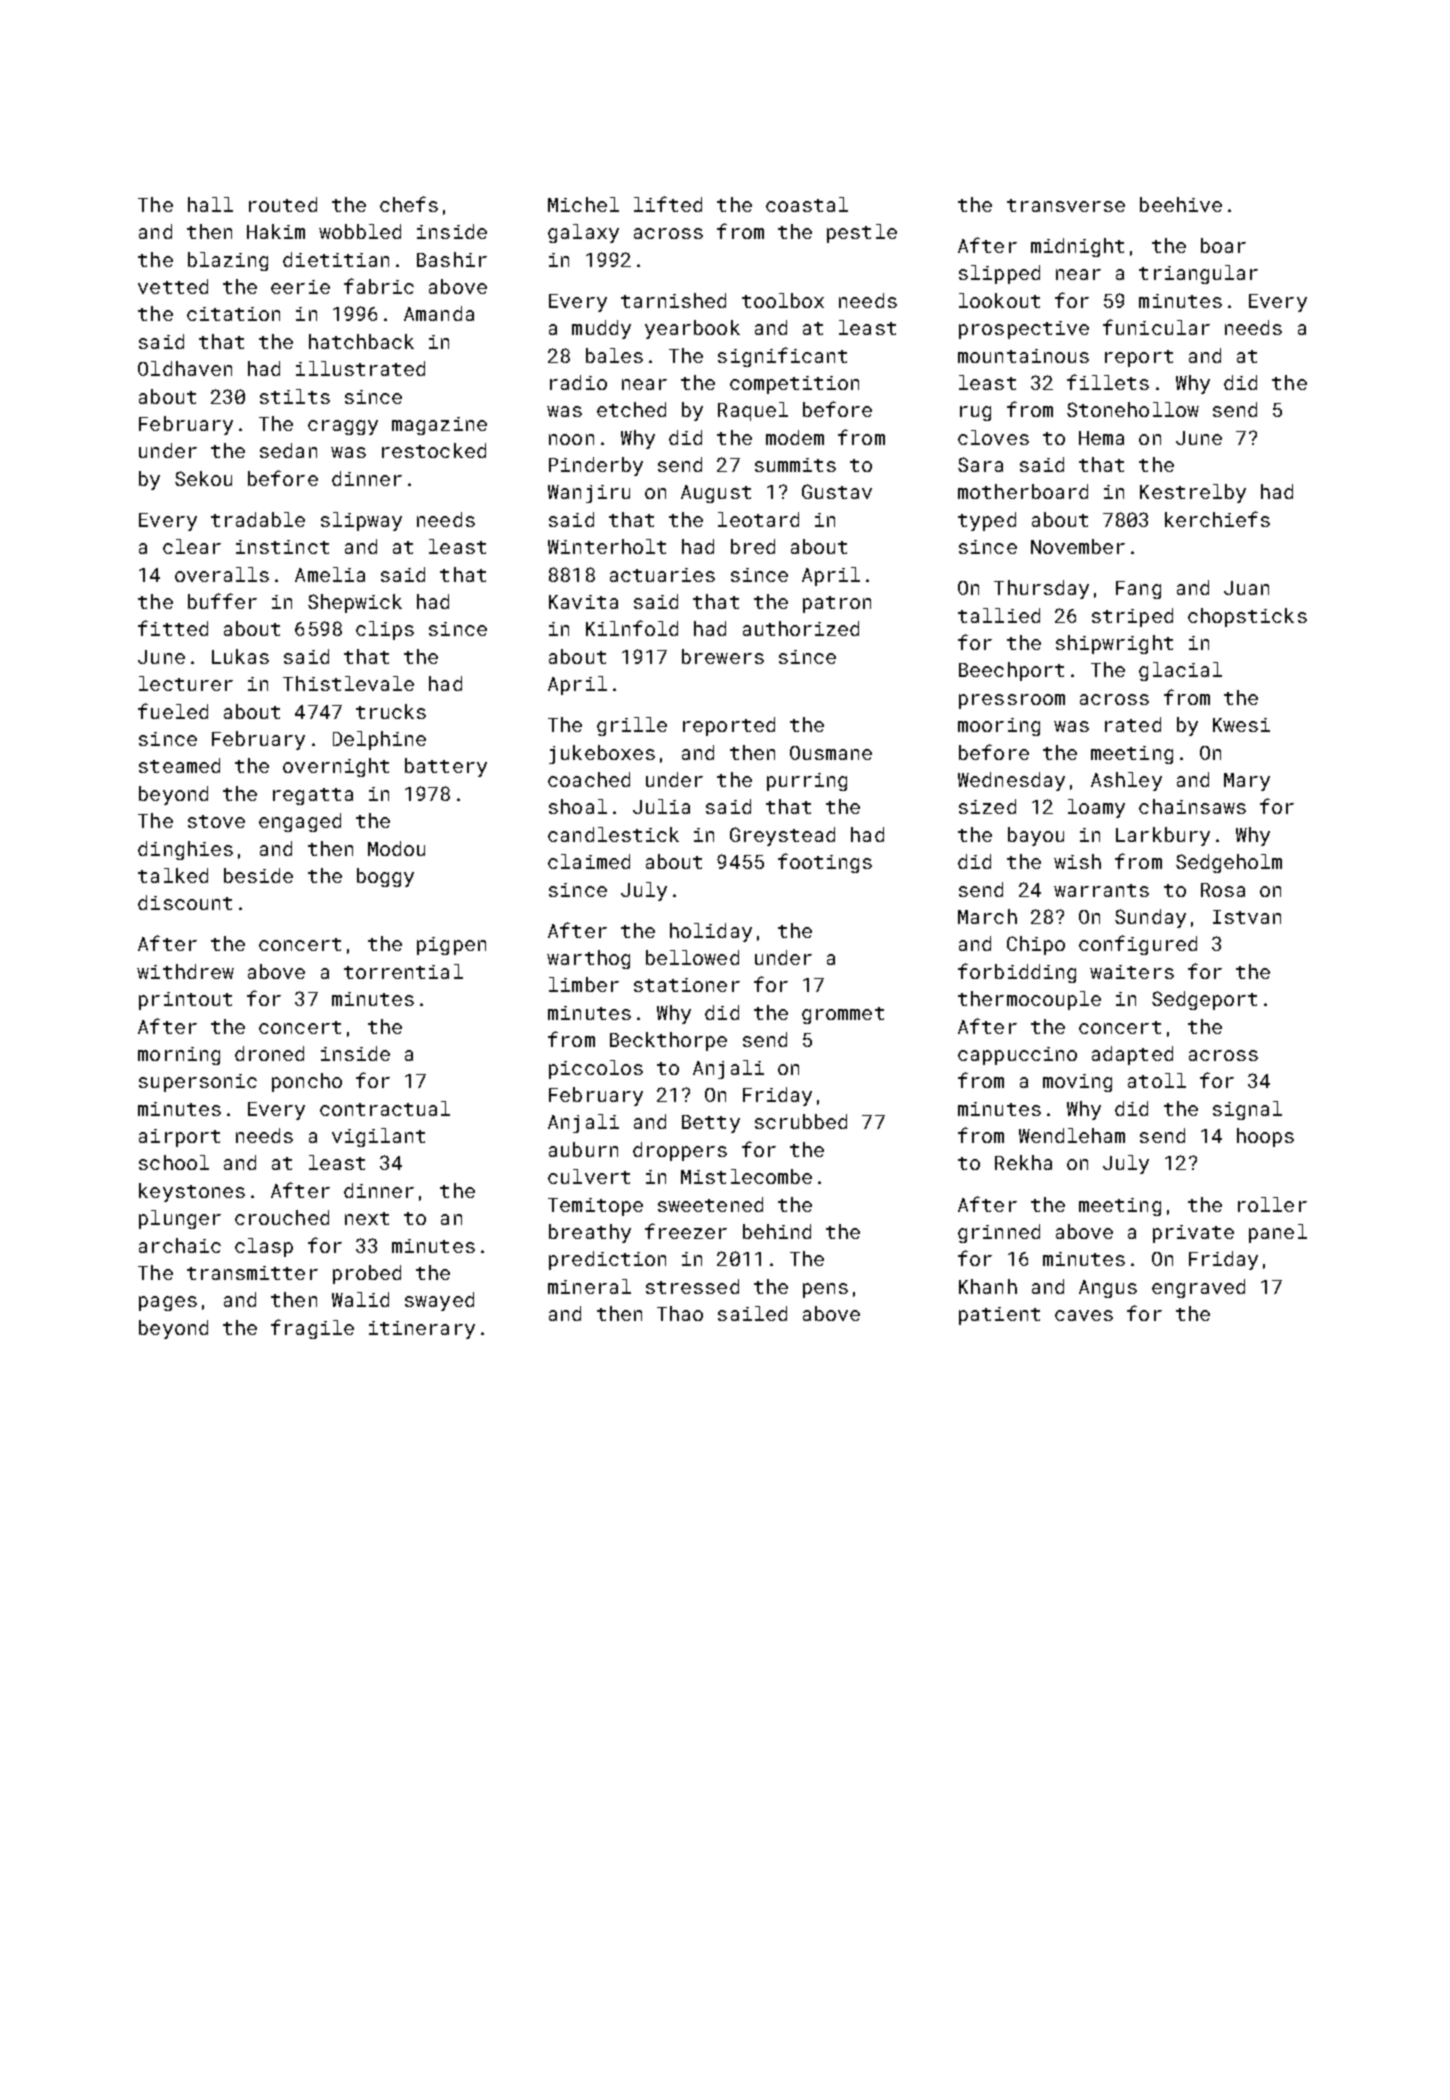  What do you see at coordinates (987, 806) in the screenshot?
I see `sized` at bounding box center [987, 806].
